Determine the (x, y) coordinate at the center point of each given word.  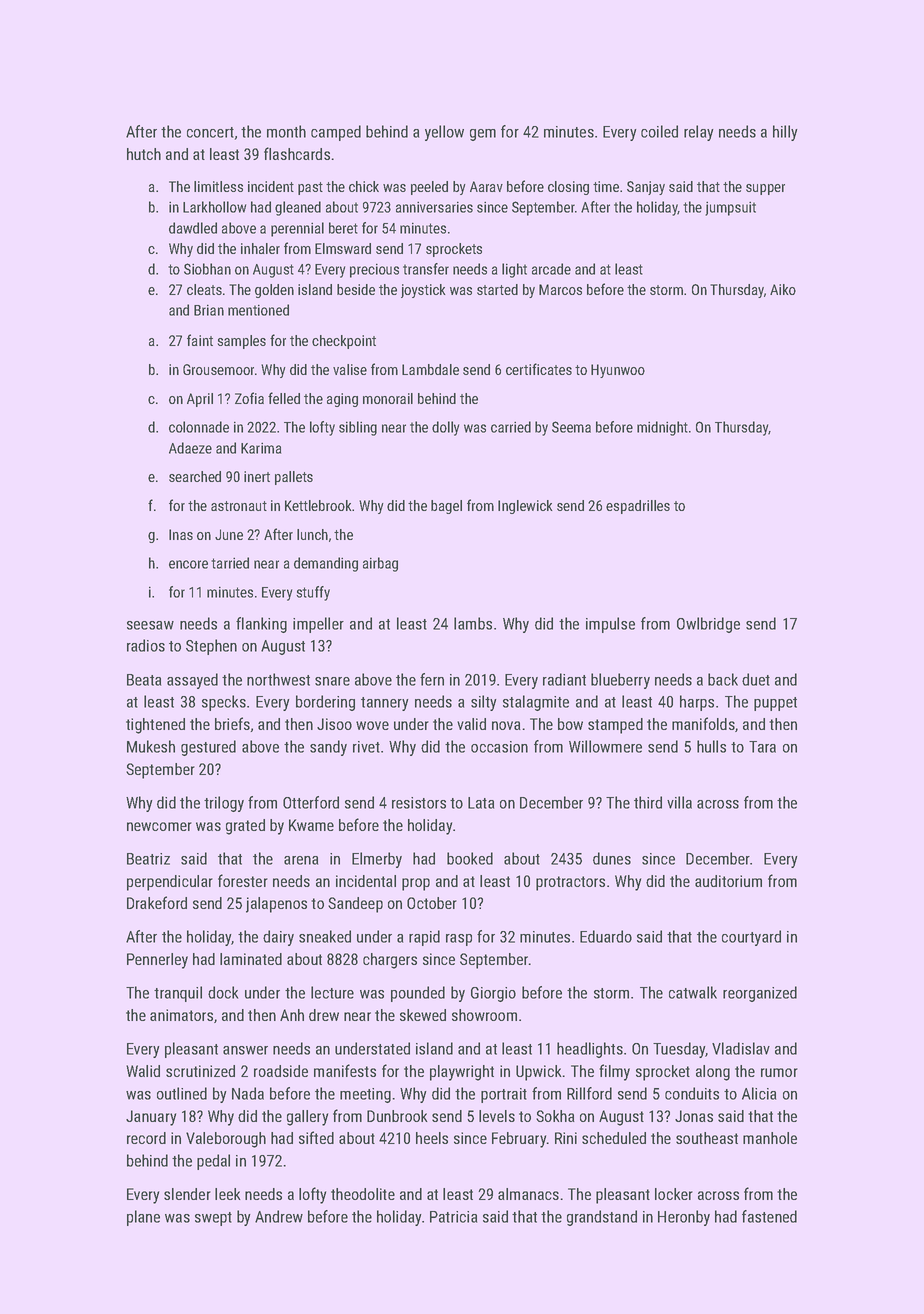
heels (432, 1138)
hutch (144, 154)
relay (698, 133)
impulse (610, 625)
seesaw (150, 625)
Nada (248, 1093)
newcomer (159, 826)
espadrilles (638, 507)
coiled (659, 131)
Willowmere (605, 746)
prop (416, 884)
